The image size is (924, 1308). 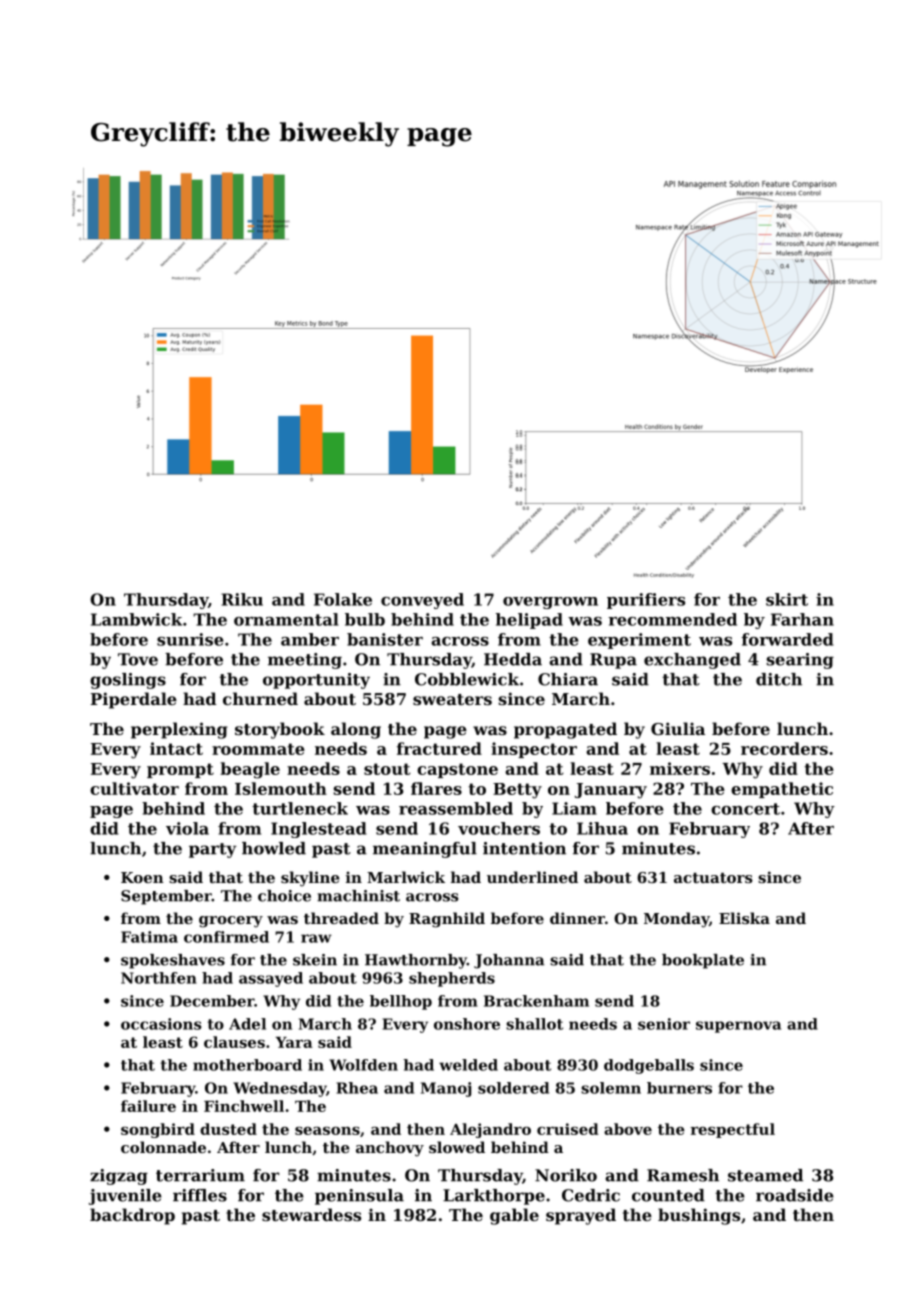 What do you see at coordinates (513, 659) in the page?
I see `Hedda` at bounding box center [513, 659].
